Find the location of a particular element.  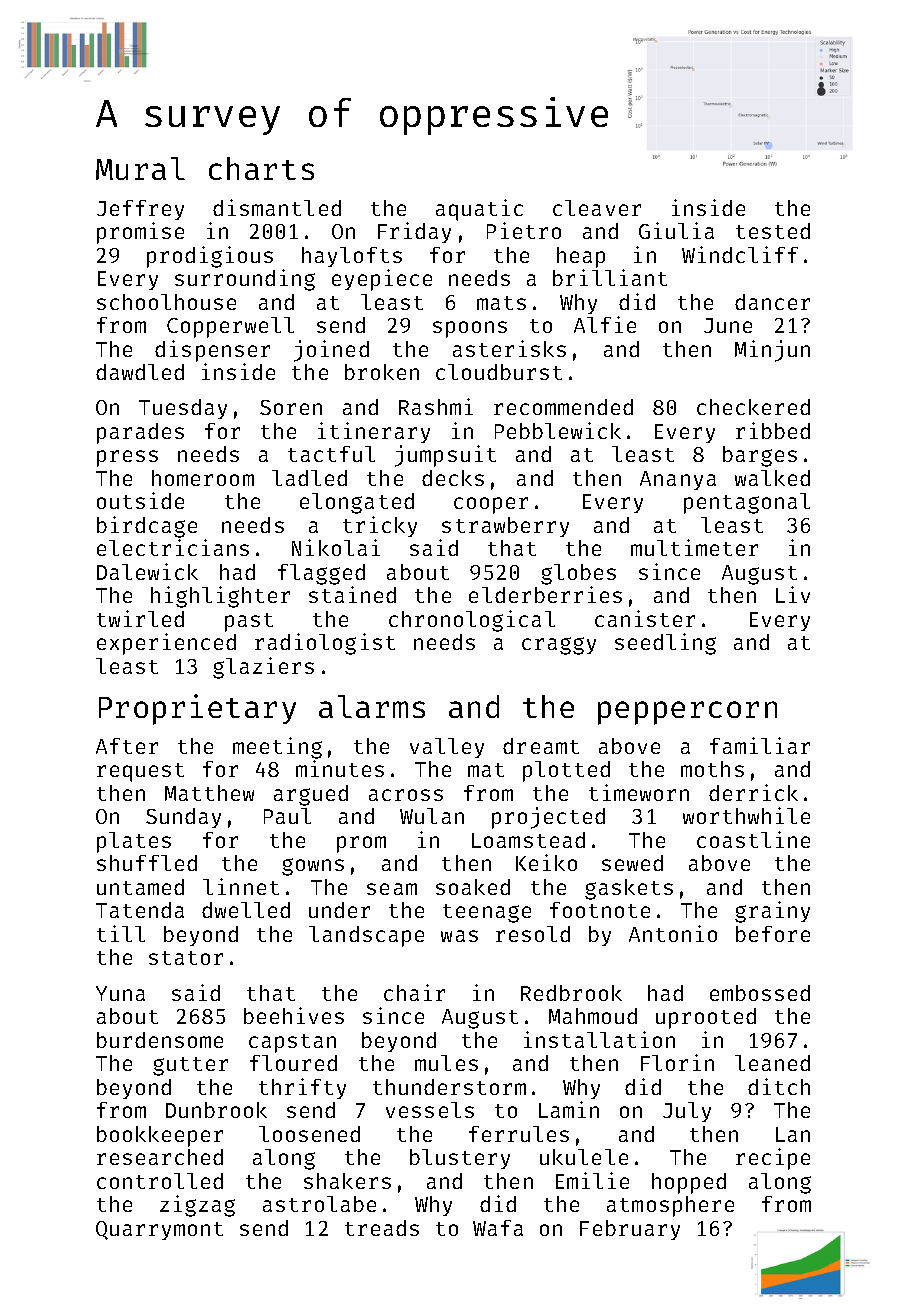

decks is located at coordinates (453, 478).
